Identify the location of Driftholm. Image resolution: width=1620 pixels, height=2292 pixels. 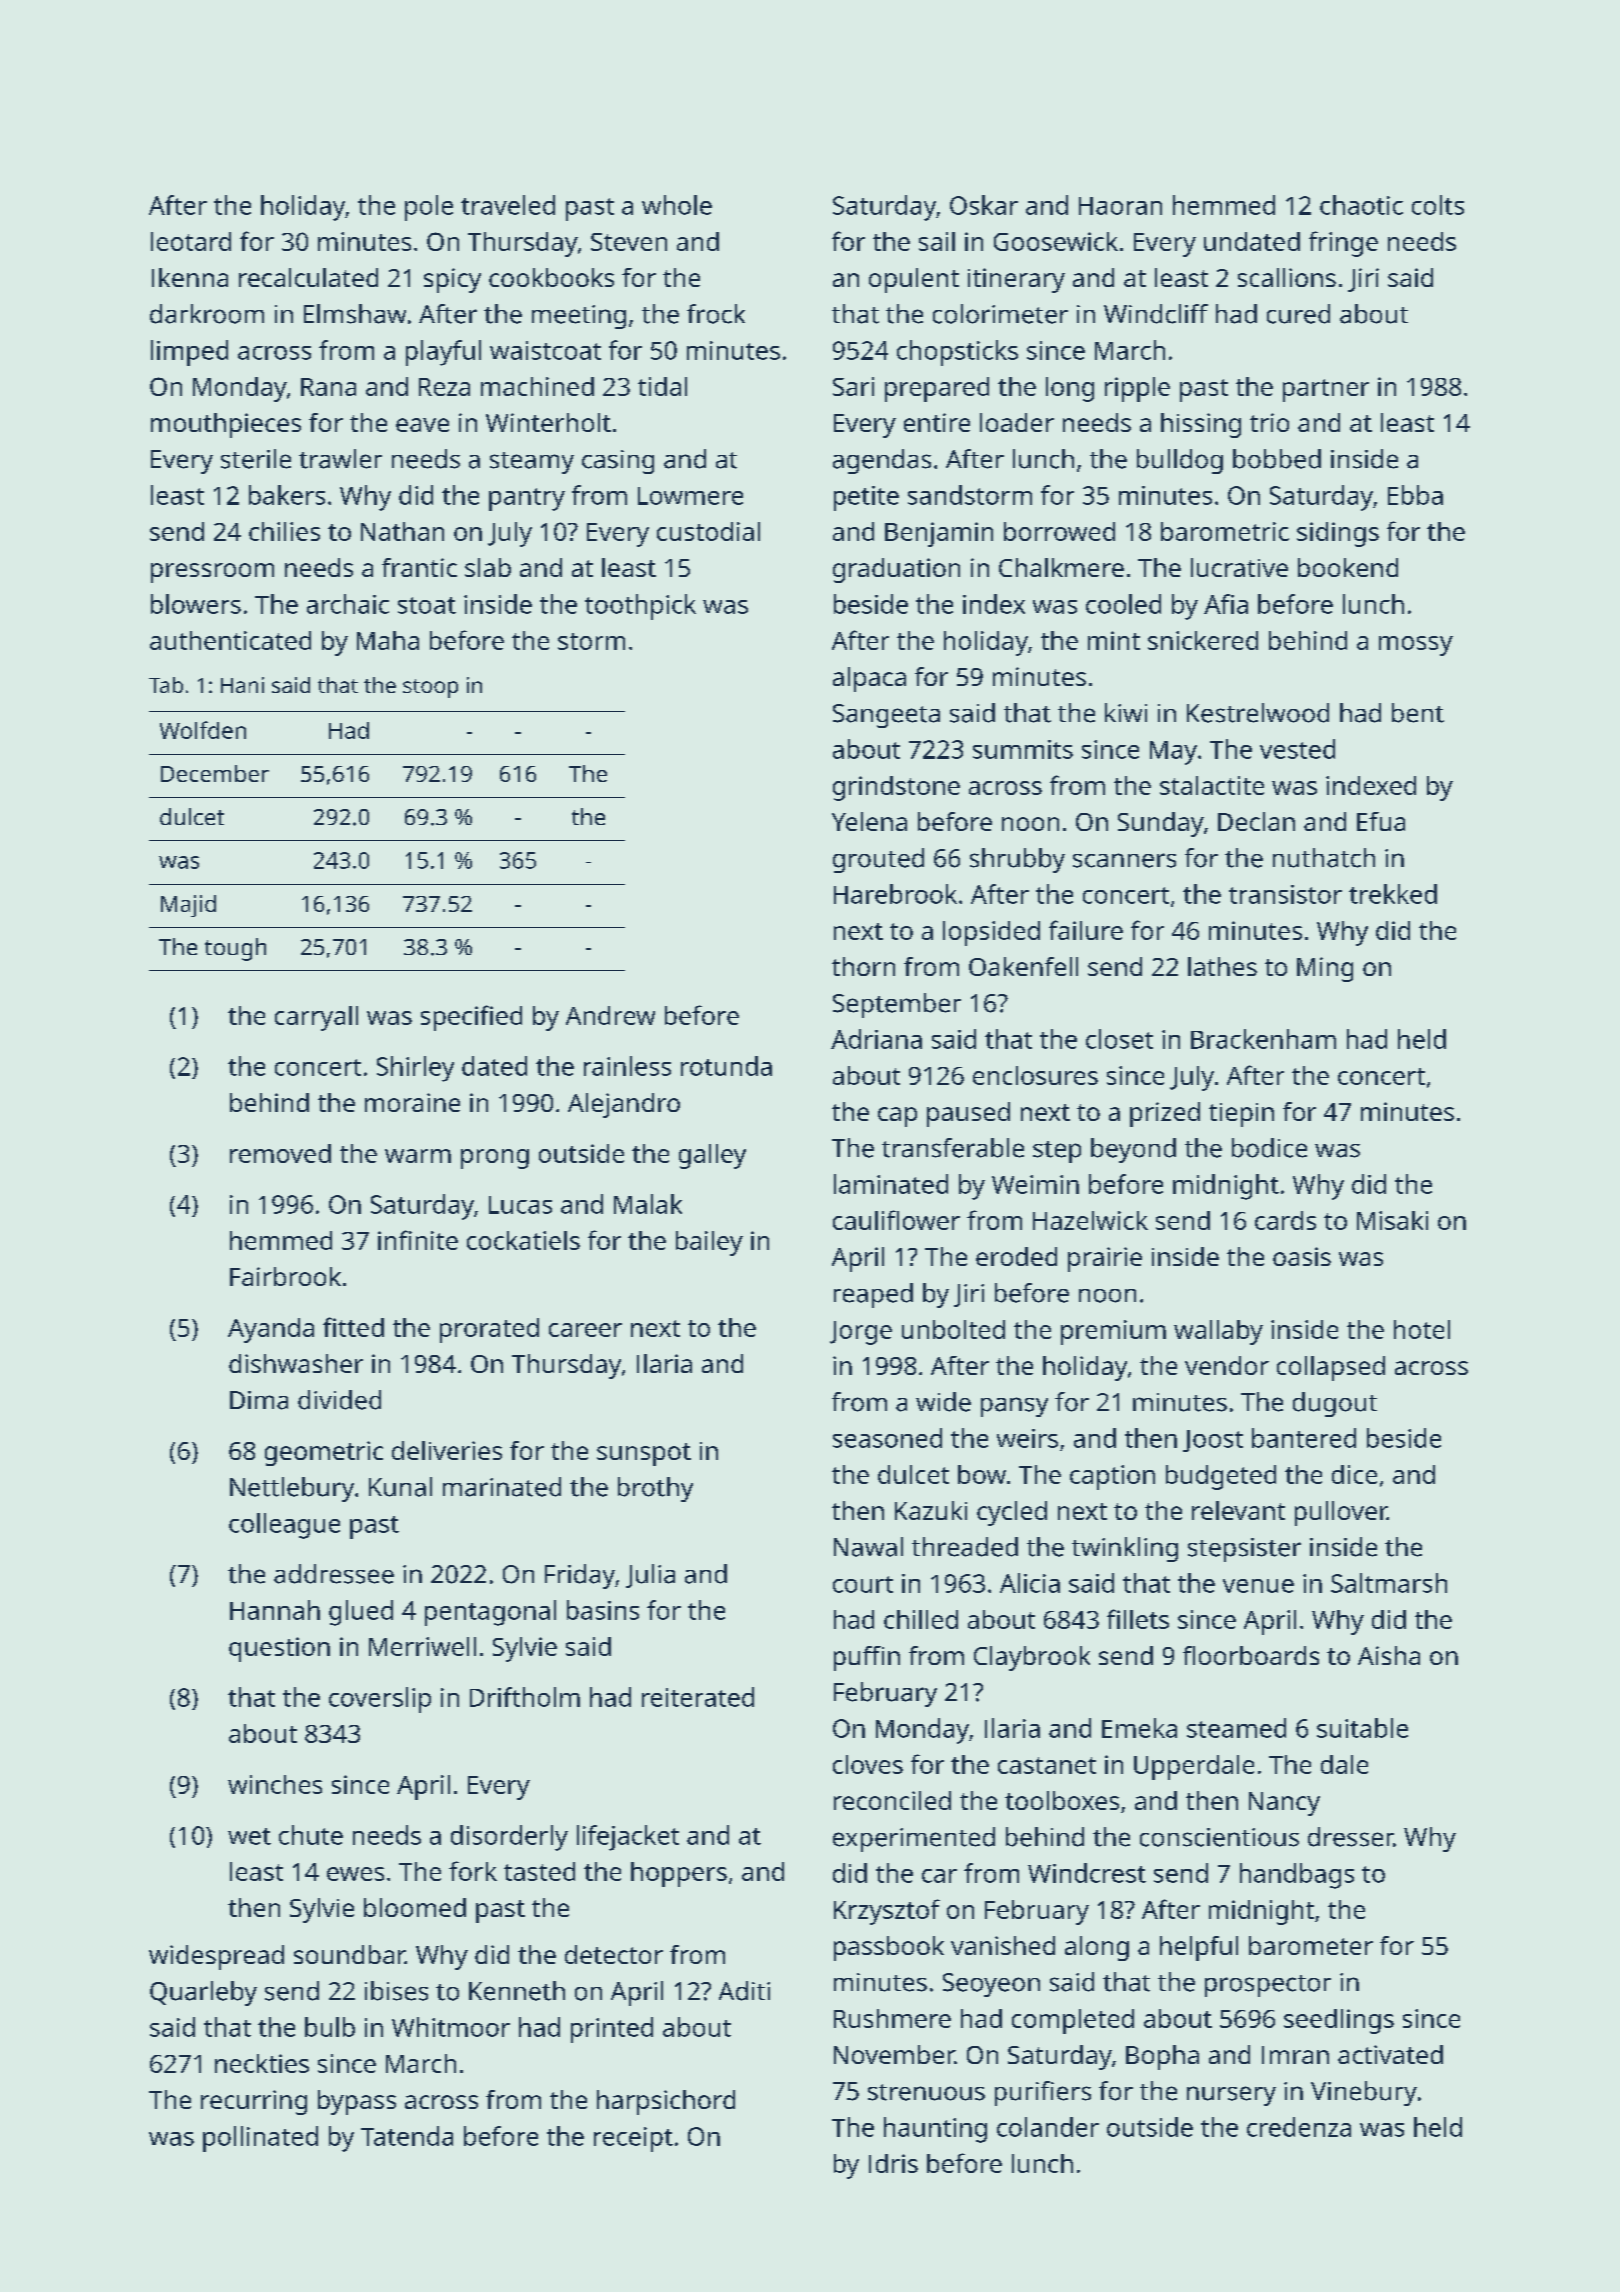
(525, 1697).
